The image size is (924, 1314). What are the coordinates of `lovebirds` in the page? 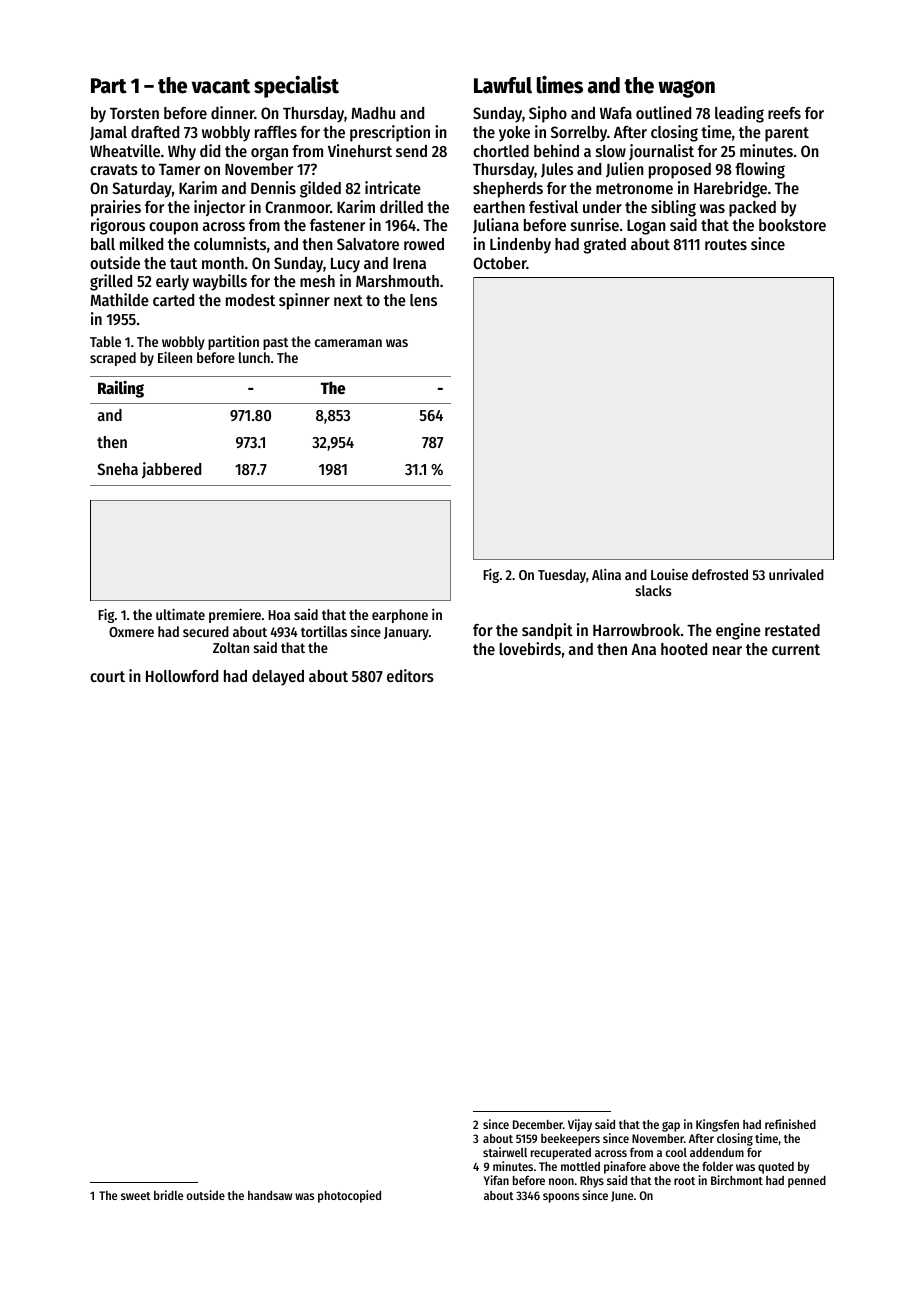 It's located at (530, 648).
